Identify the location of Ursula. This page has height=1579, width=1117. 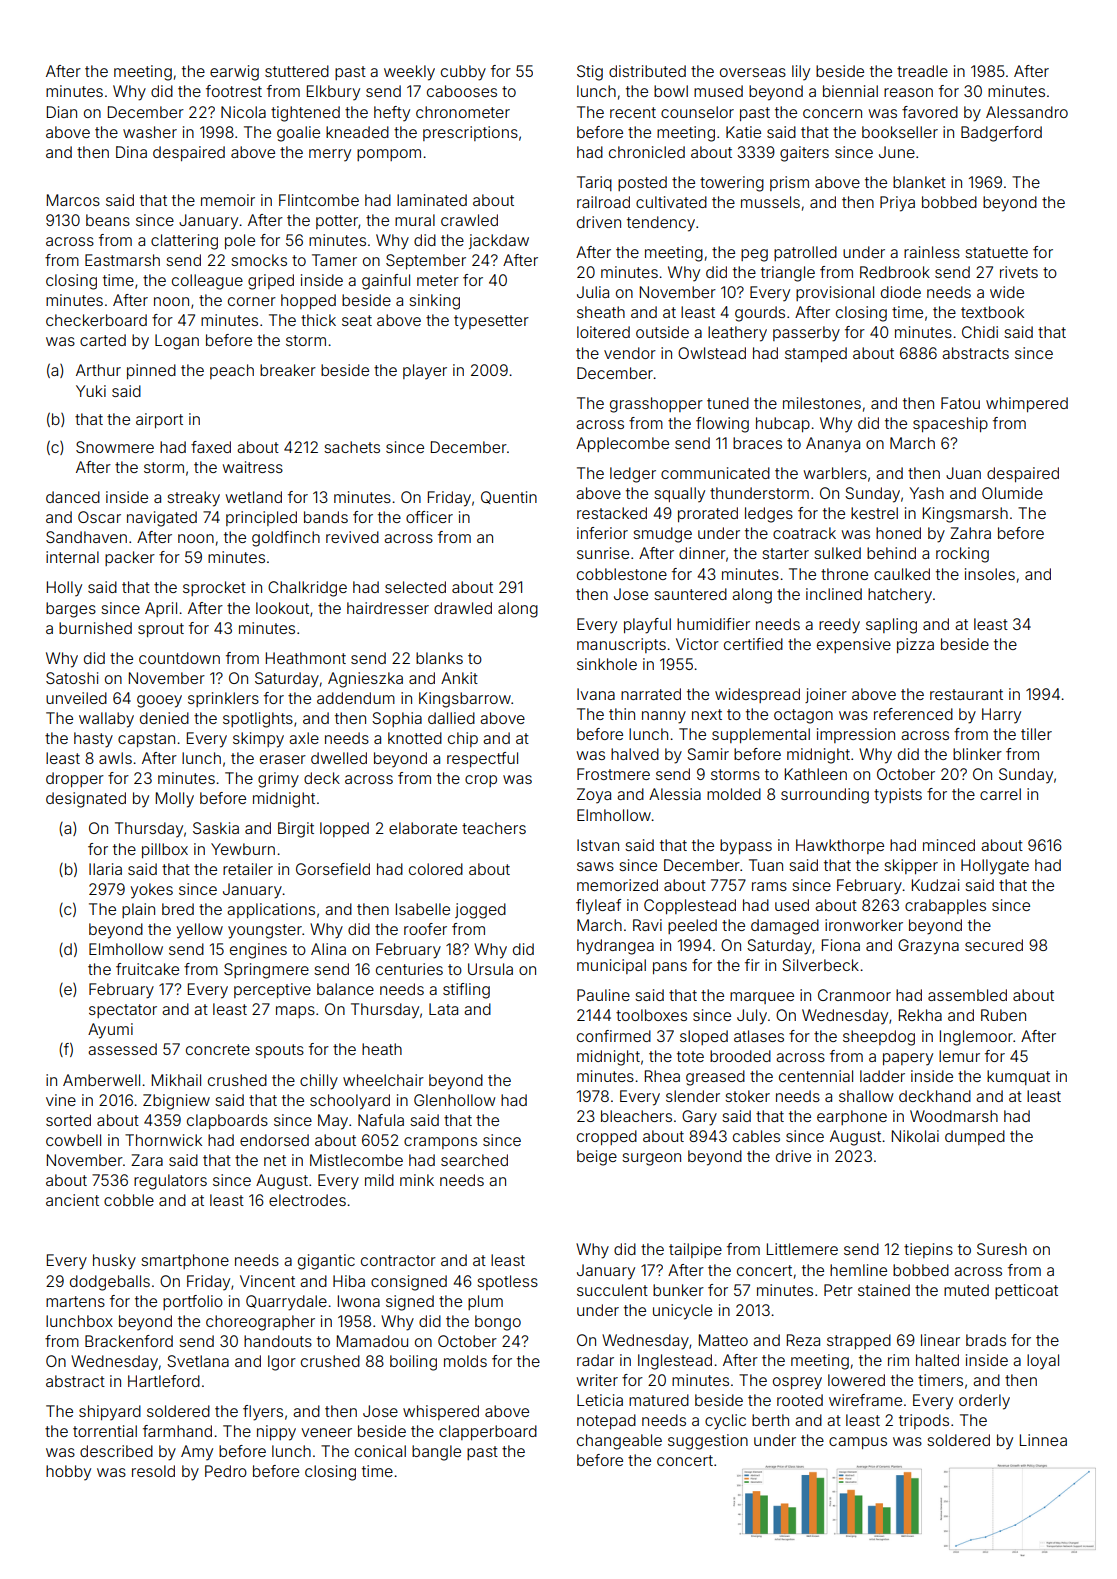
(490, 969).
